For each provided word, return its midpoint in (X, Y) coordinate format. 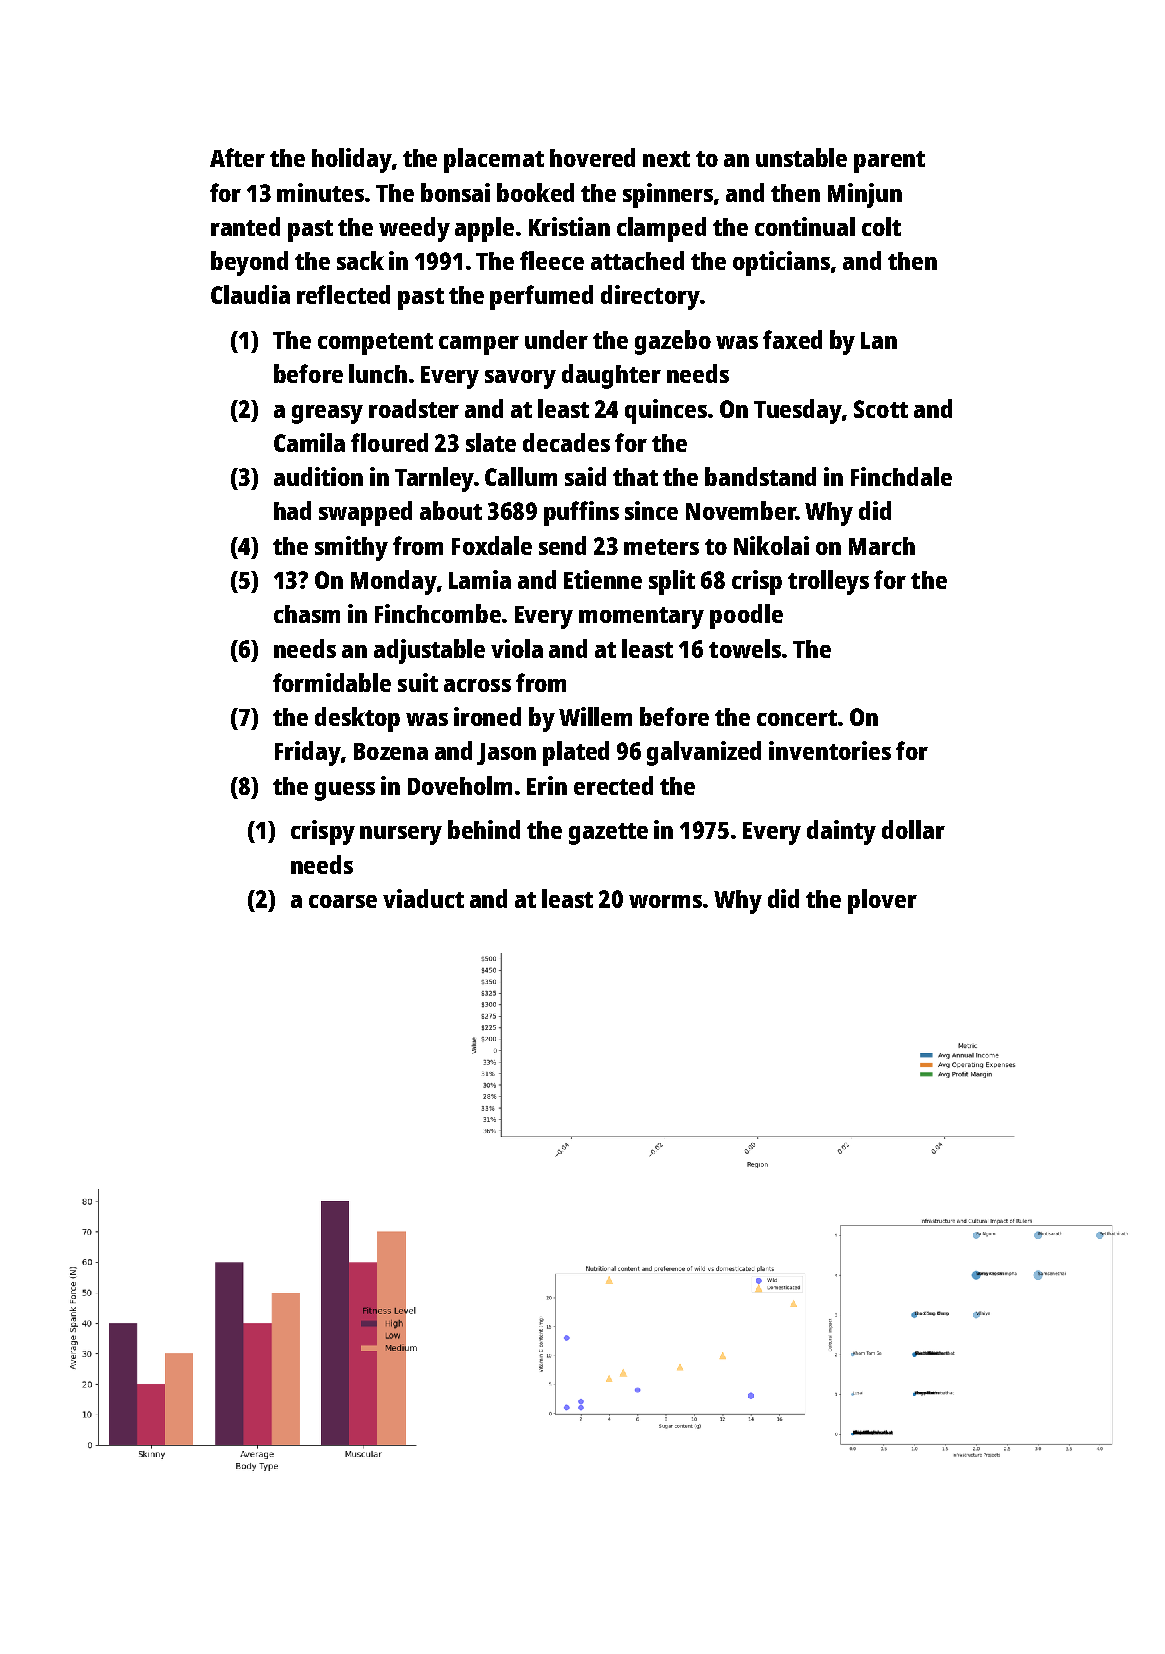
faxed (792, 339)
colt (881, 226)
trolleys (828, 582)
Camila (309, 442)
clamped (661, 229)
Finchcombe (438, 613)
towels (745, 648)
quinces (666, 411)
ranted (245, 226)
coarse (343, 901)
